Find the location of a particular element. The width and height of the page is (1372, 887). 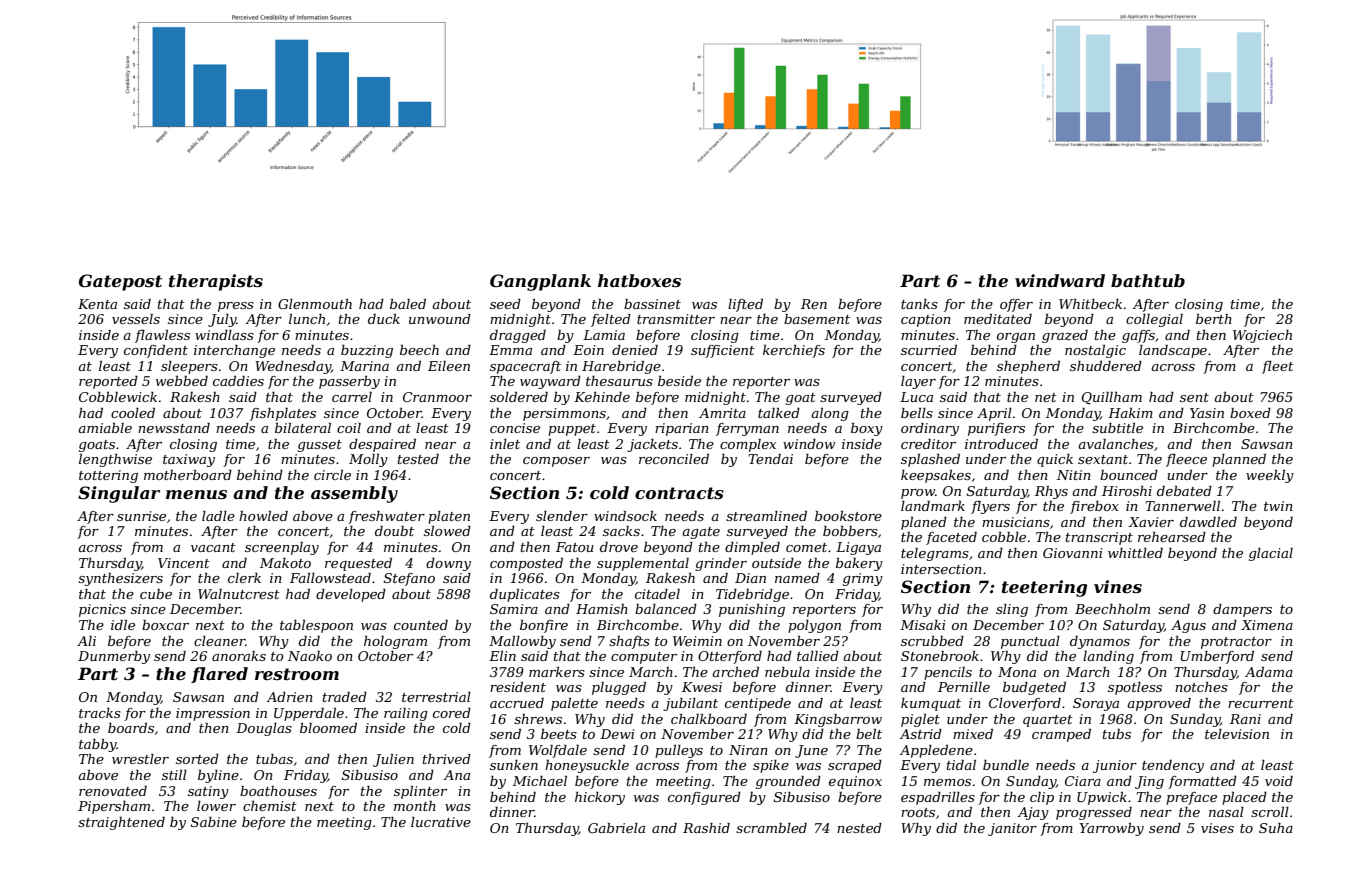

centipede is located at coordinates (758, 704).
